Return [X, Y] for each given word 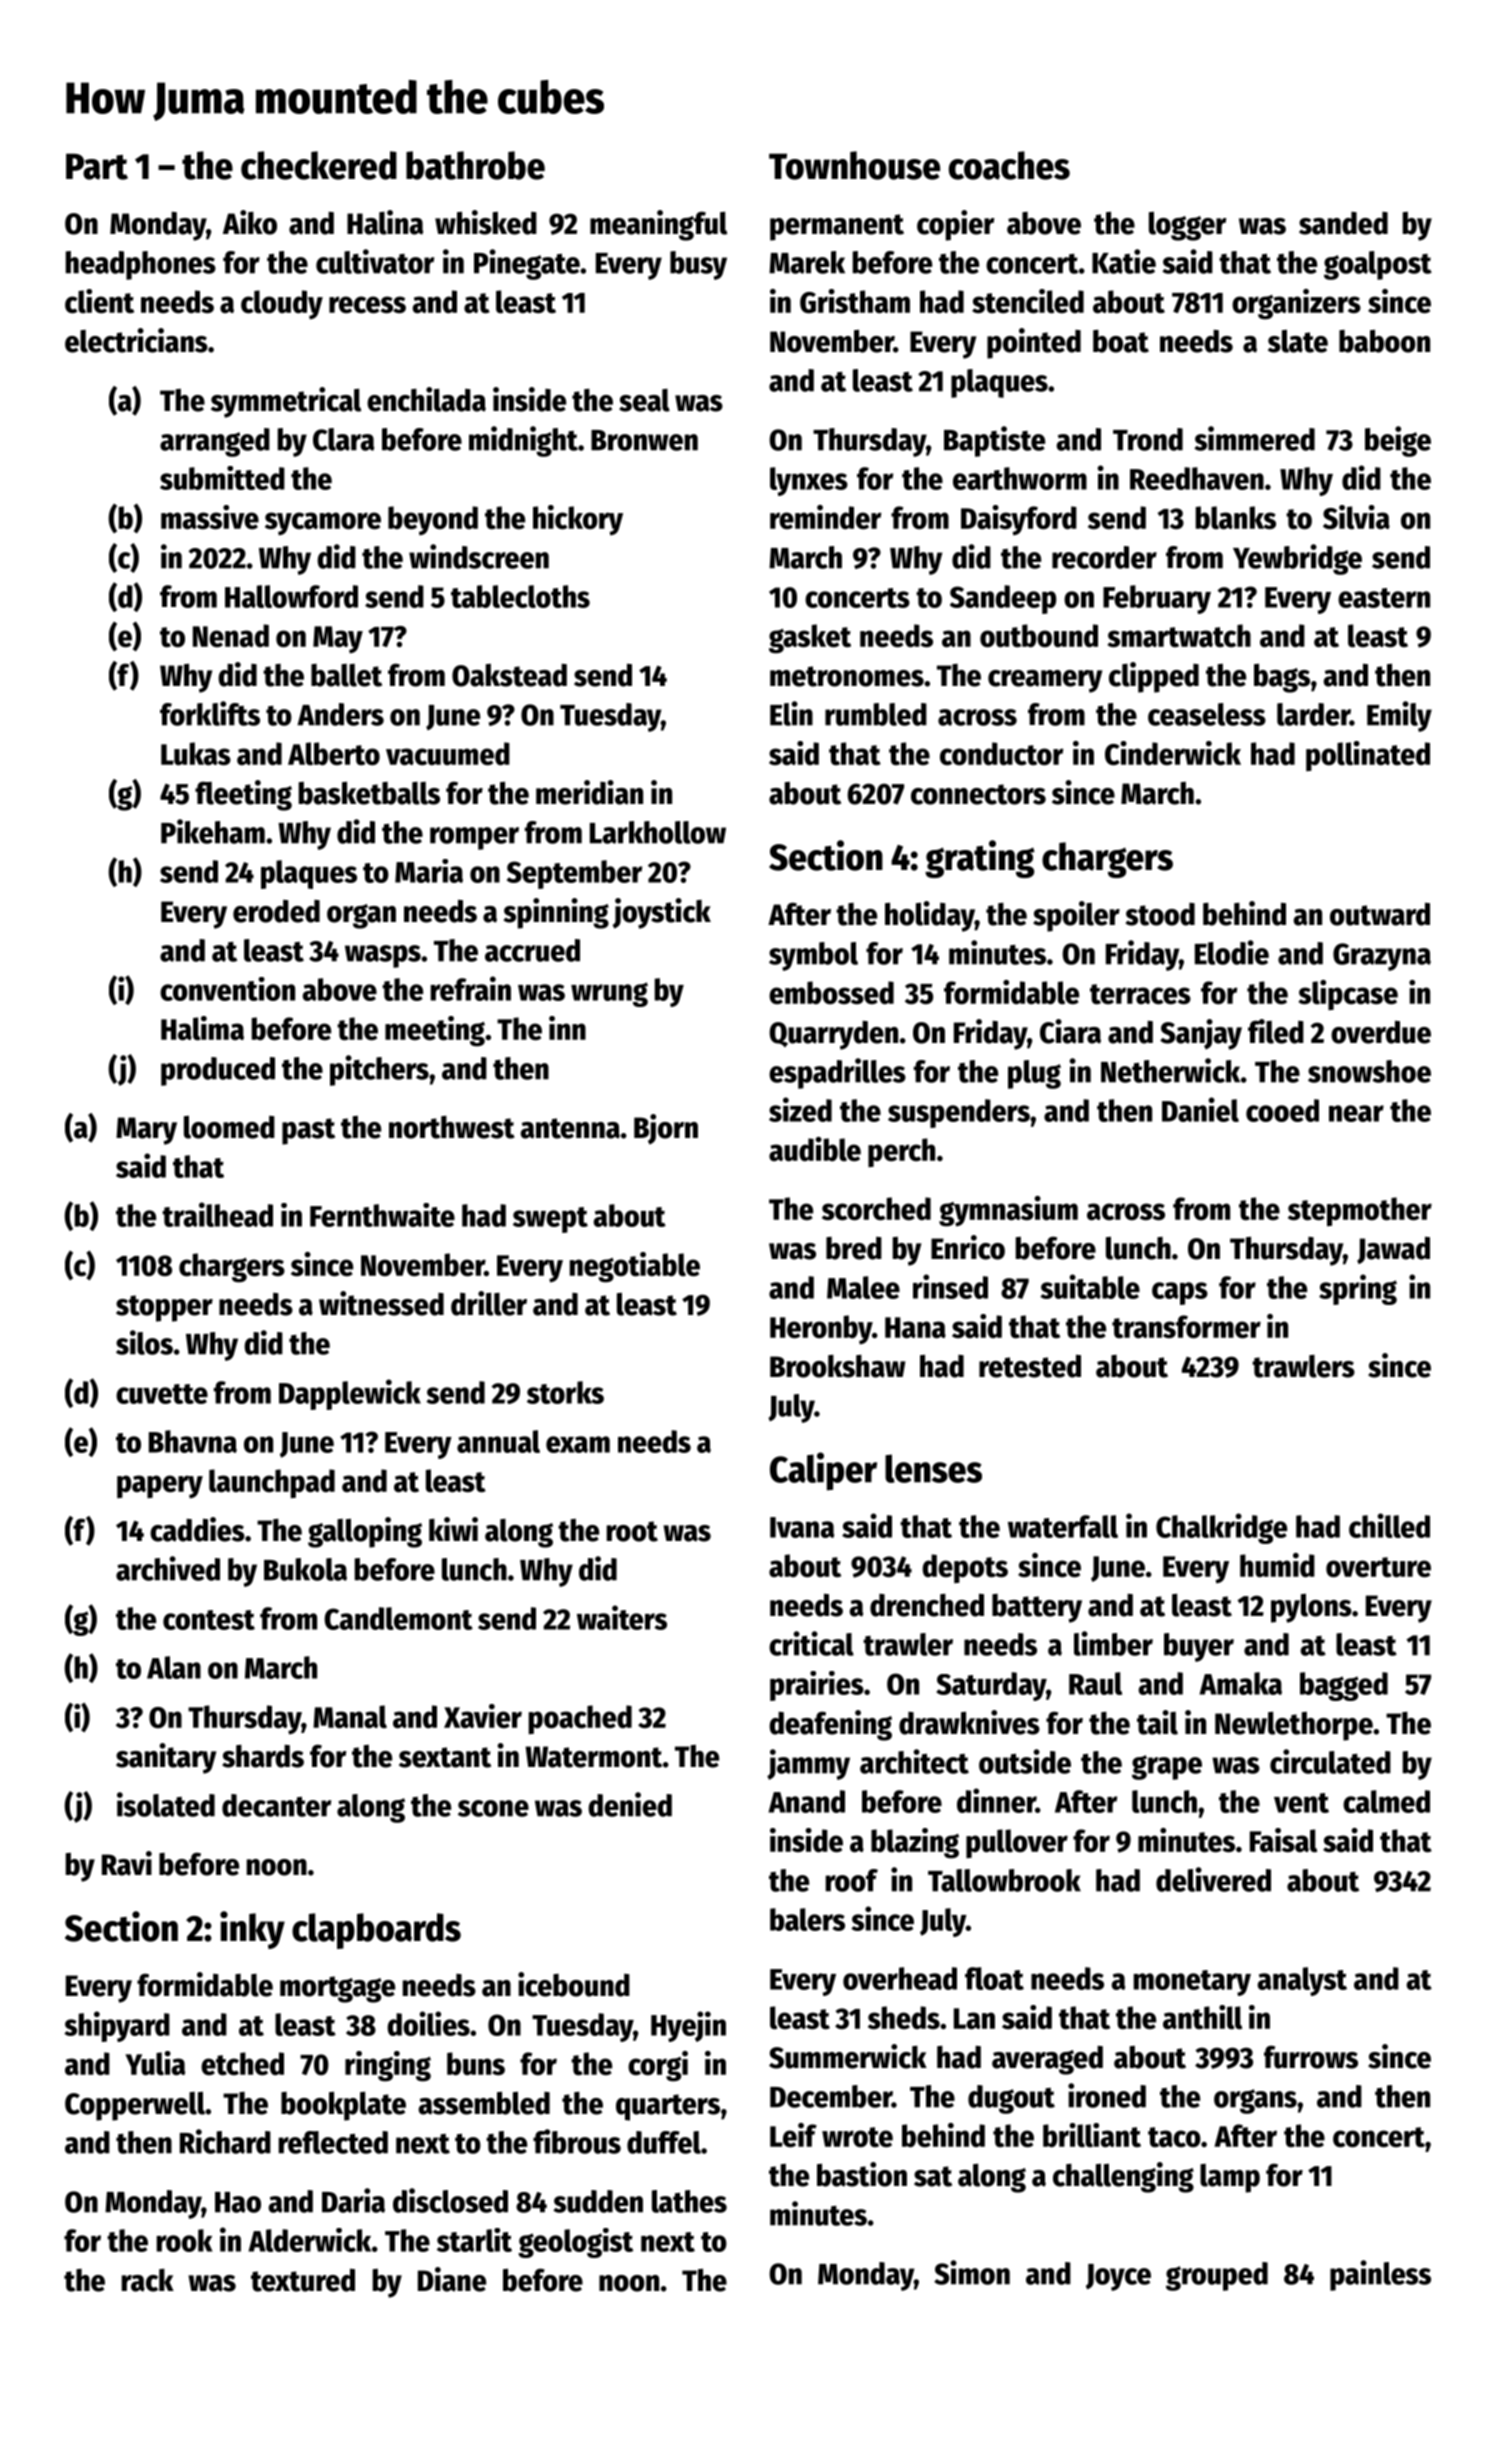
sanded [1343, 223]
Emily [1399, 716]
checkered [319, 165]
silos [144, 1342]
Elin [791, 713]
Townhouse [854, 165]
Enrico [968, 1247]
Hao [238, 2202]
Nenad [231, 636]
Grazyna [1382, 957]
